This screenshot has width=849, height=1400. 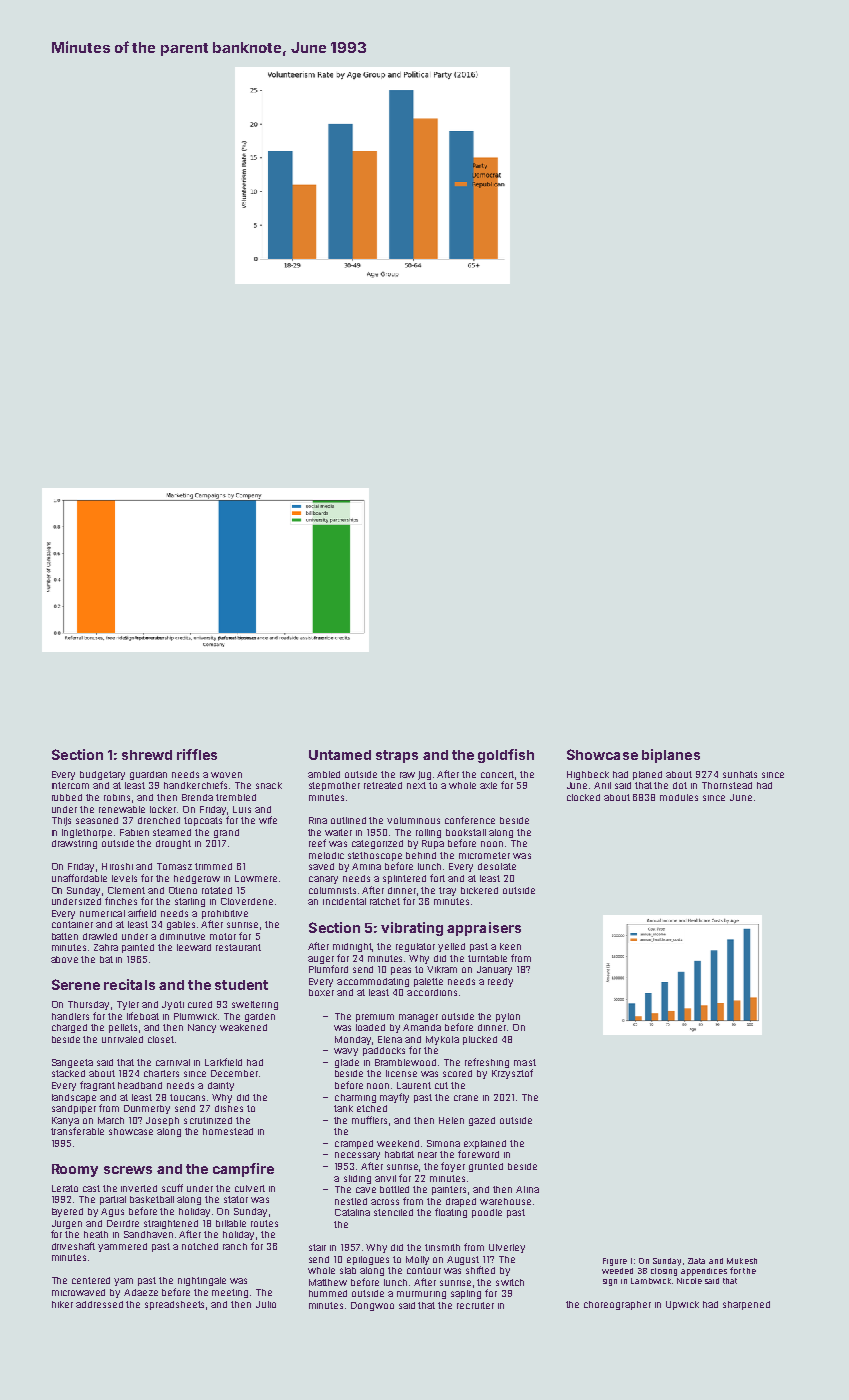 What do you see at coordinates (617, 1305) in the screenshot?
I see `choreographer` at bounding box center [617, 1305].
